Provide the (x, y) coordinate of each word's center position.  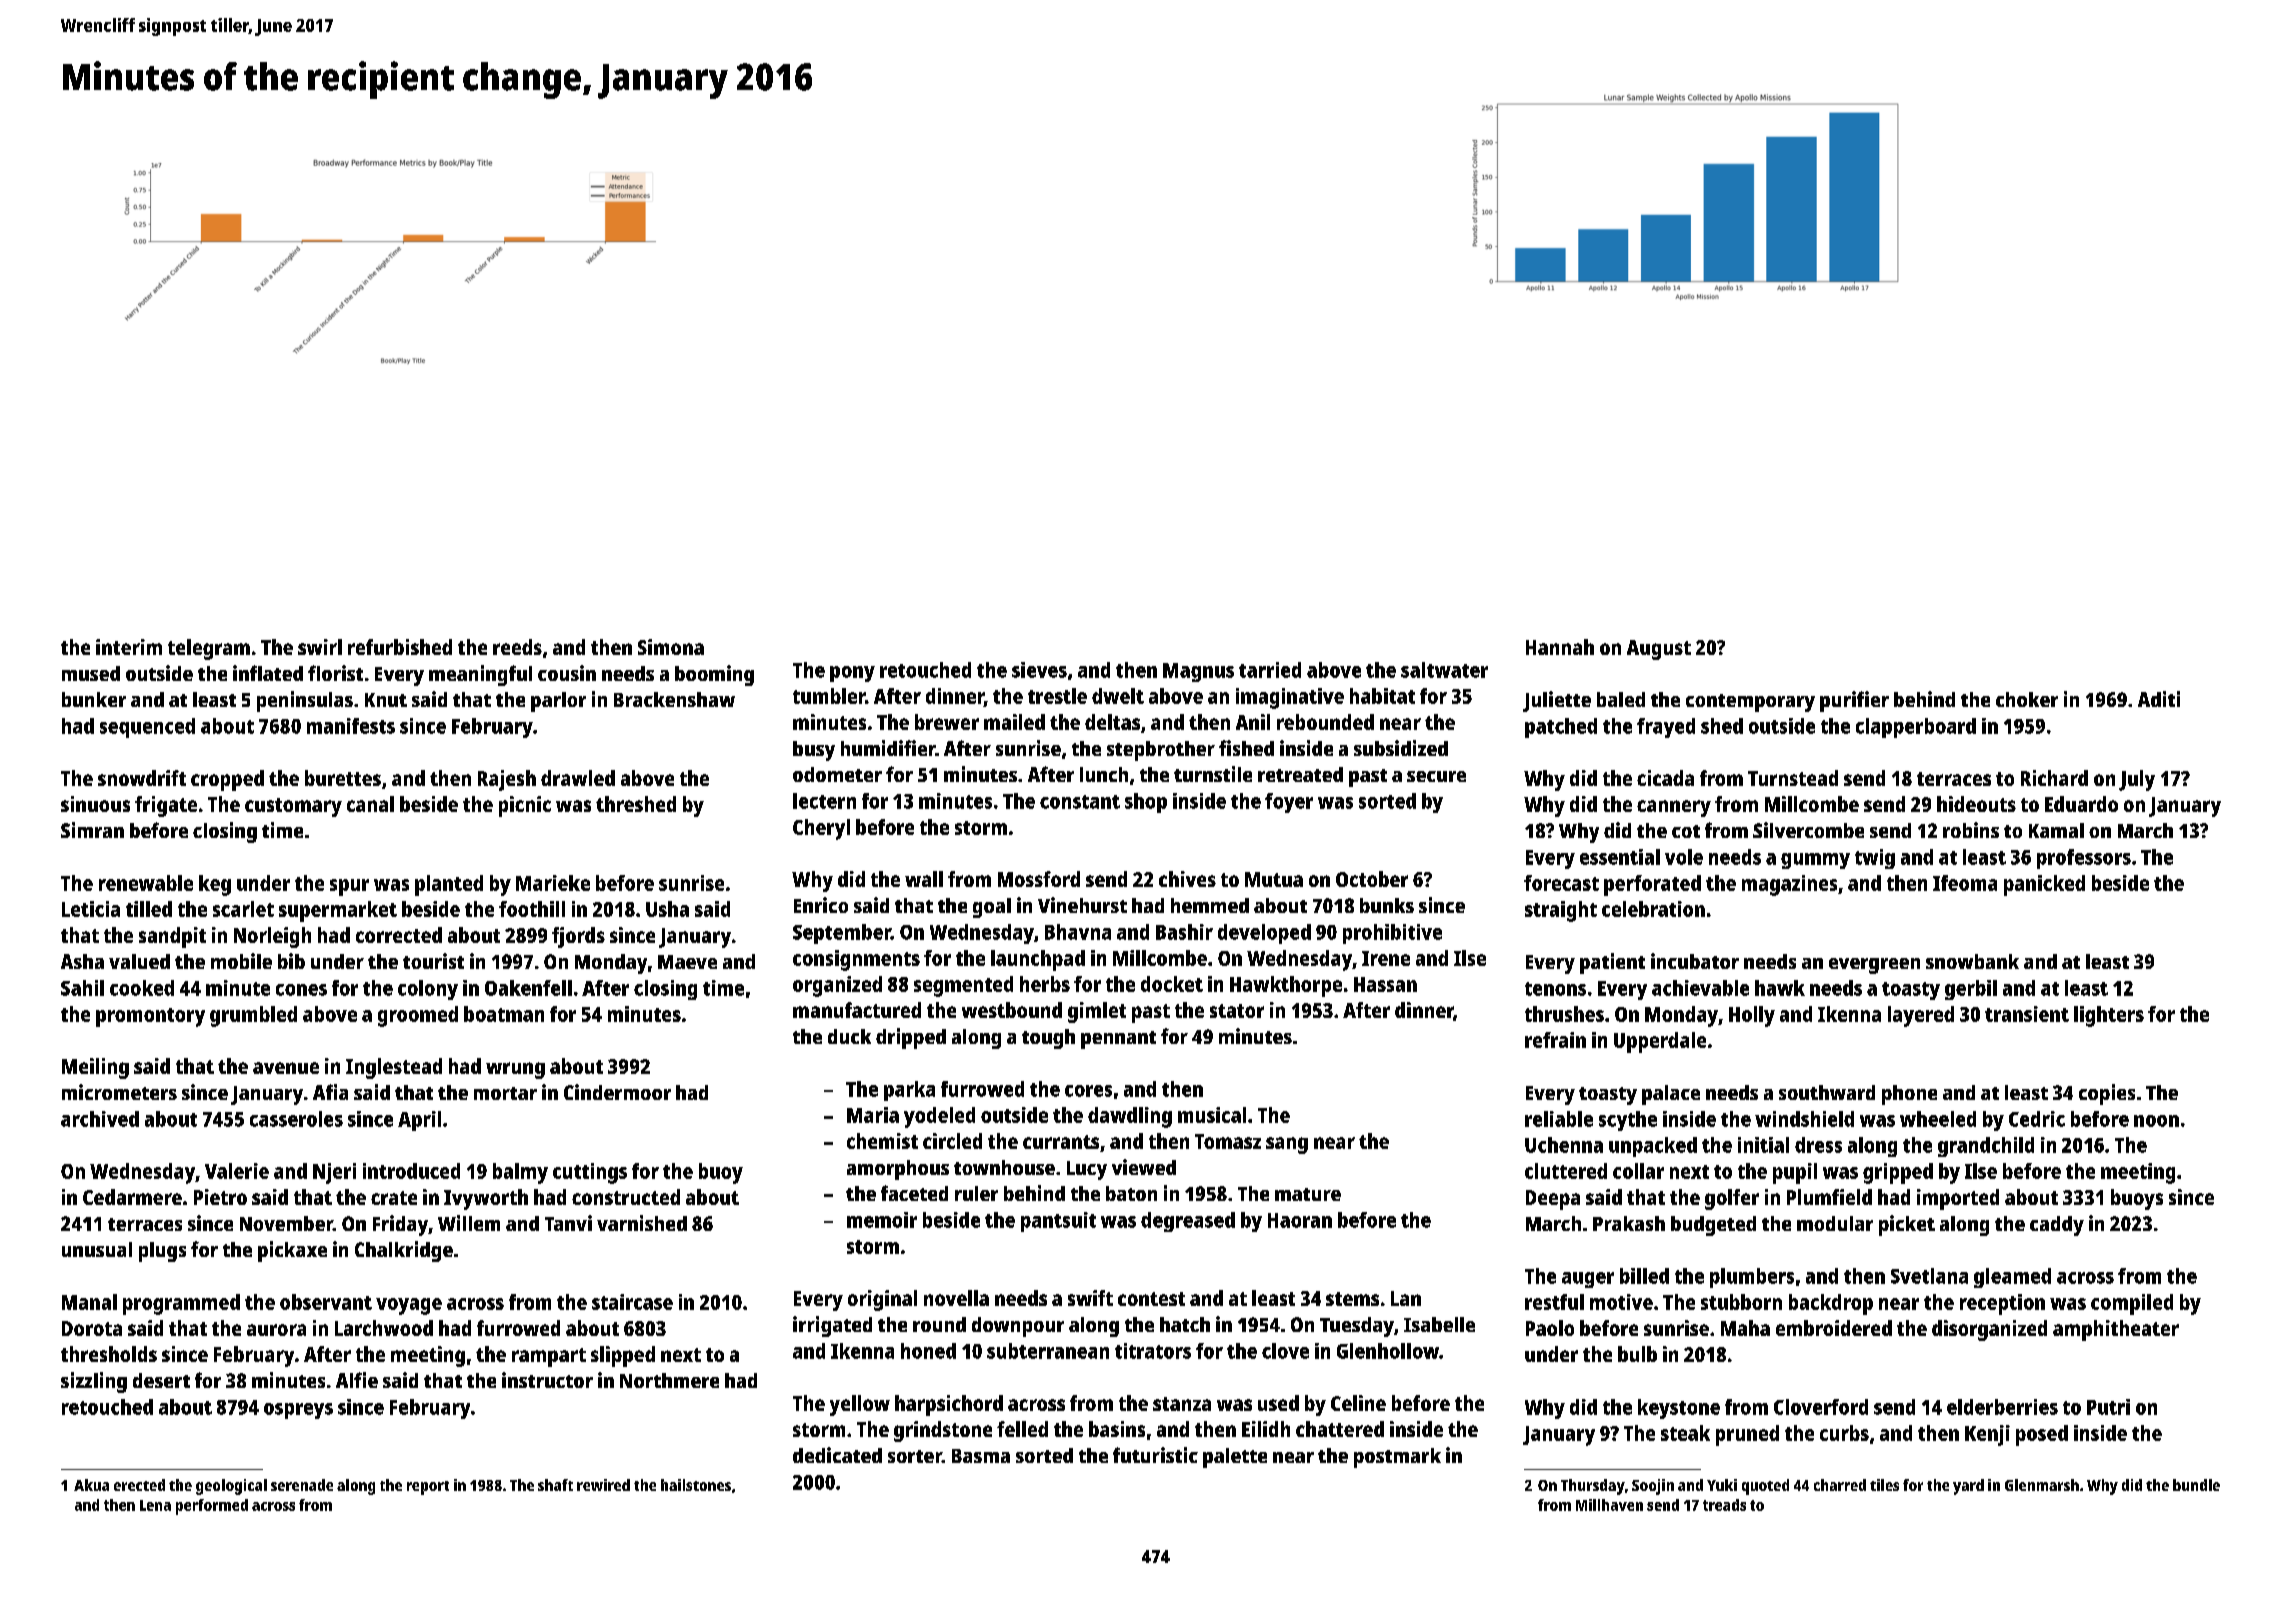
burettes (343, 778)
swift (1090, 1298)
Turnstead (1793, 778)
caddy (2057, 1226)
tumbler (829, 696)
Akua (91, 1485)
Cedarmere (132, 1197)
